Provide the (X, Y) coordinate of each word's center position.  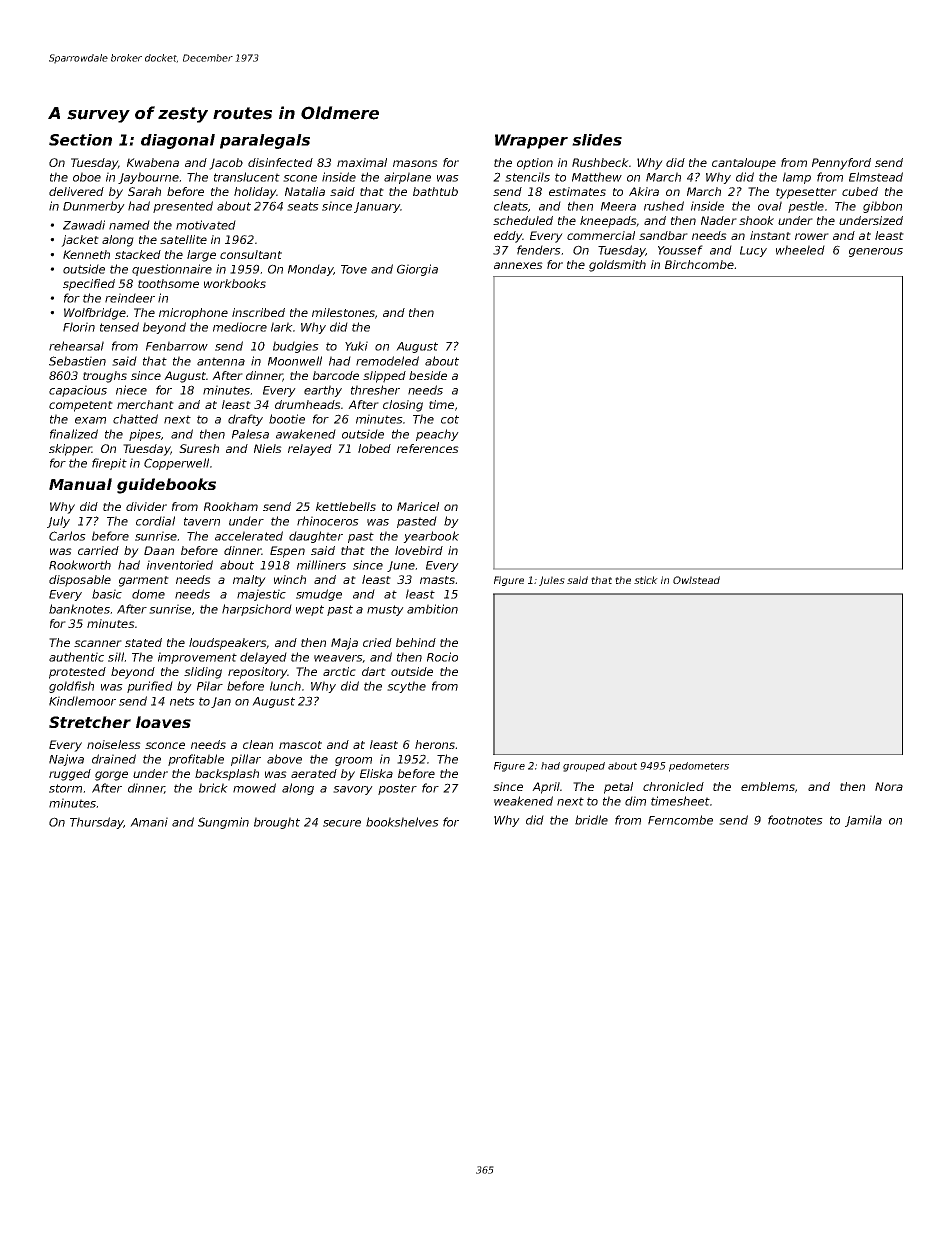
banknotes (79, 609)
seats (303, 206)
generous (876, 252)
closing (403, 406)
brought (277, 823)
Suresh (199, 448)
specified (89, 285)
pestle (806, 207)
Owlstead (696, 580)
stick (646, 580)
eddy (508, 237)
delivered (76, 191)
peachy (437, 435)
